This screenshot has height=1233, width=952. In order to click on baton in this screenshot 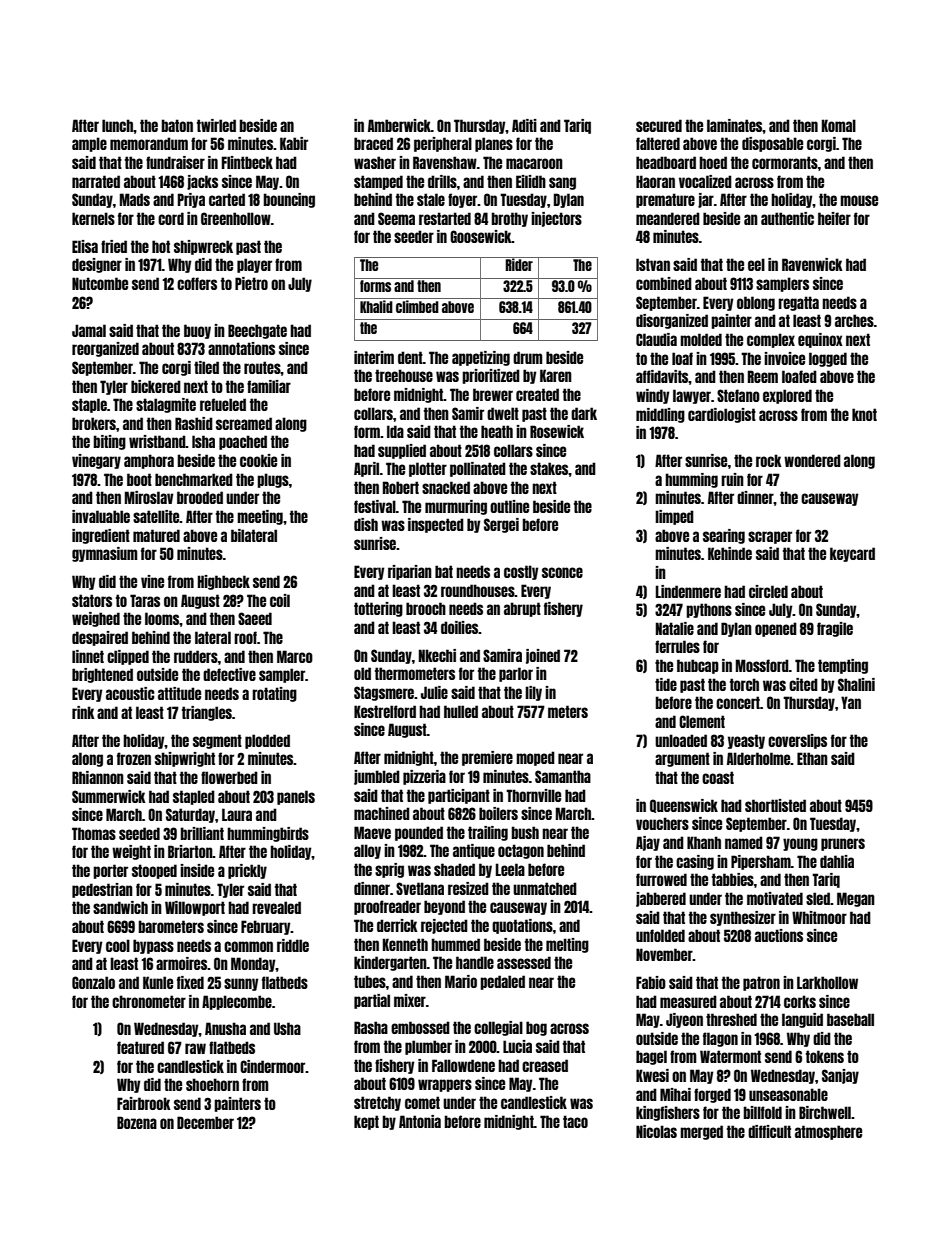, I will do `click(177, 125)`.
